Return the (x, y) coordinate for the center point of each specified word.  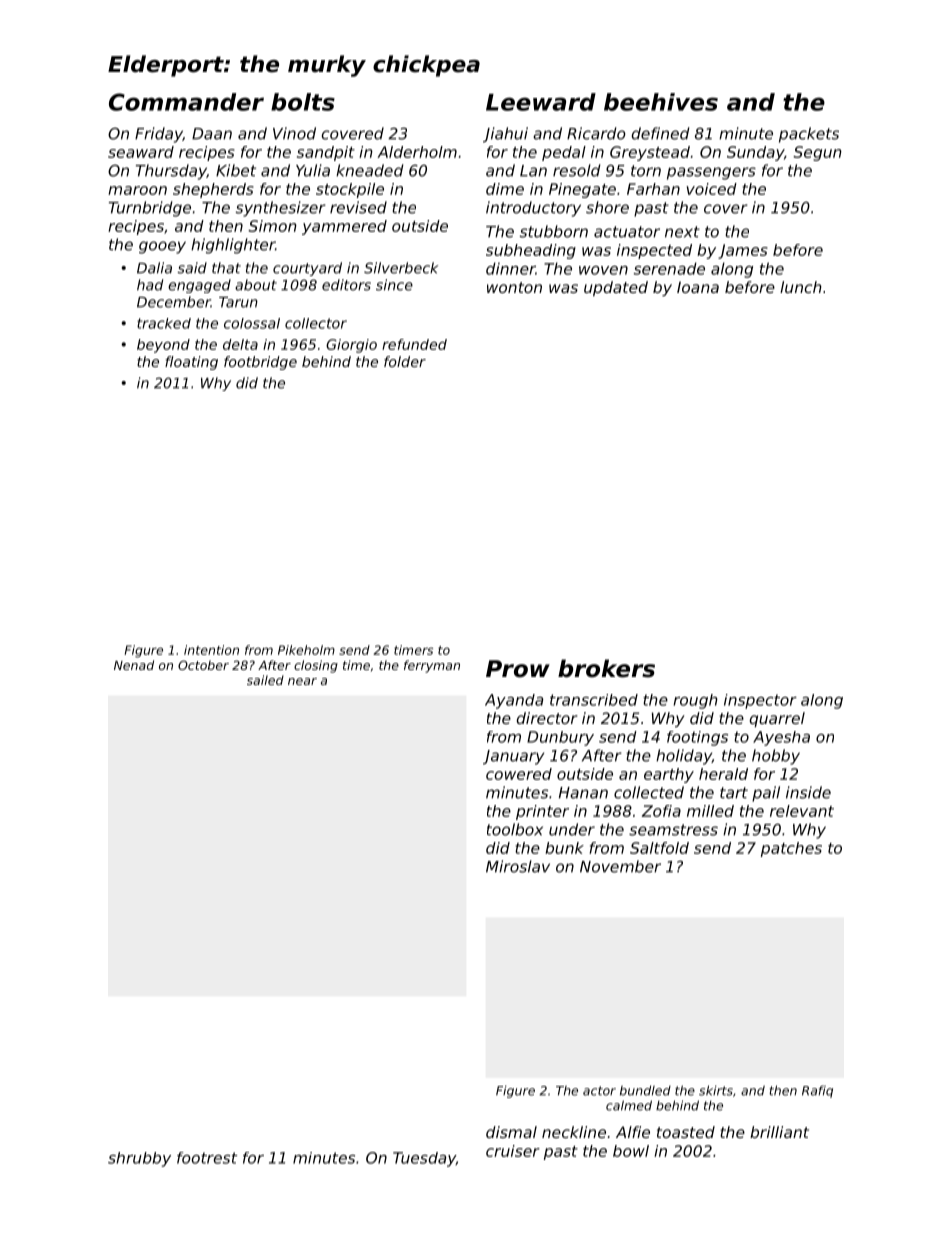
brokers (606, 668)
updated (616, 288)
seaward (141, 152)
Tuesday (424, 1159)
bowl (631, 1151)
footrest (207, 1158)
